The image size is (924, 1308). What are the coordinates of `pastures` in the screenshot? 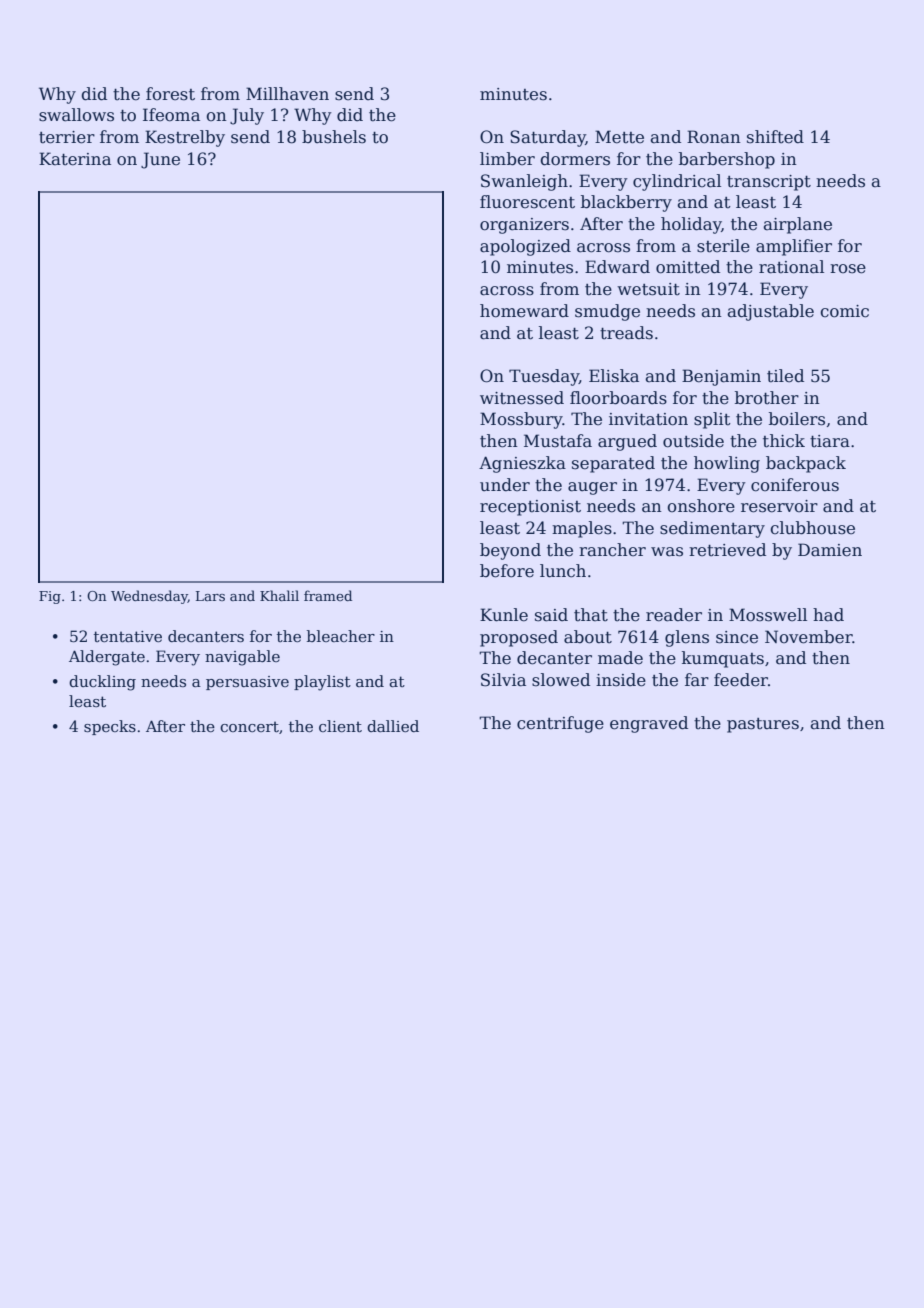 It's located at (763, 725).
